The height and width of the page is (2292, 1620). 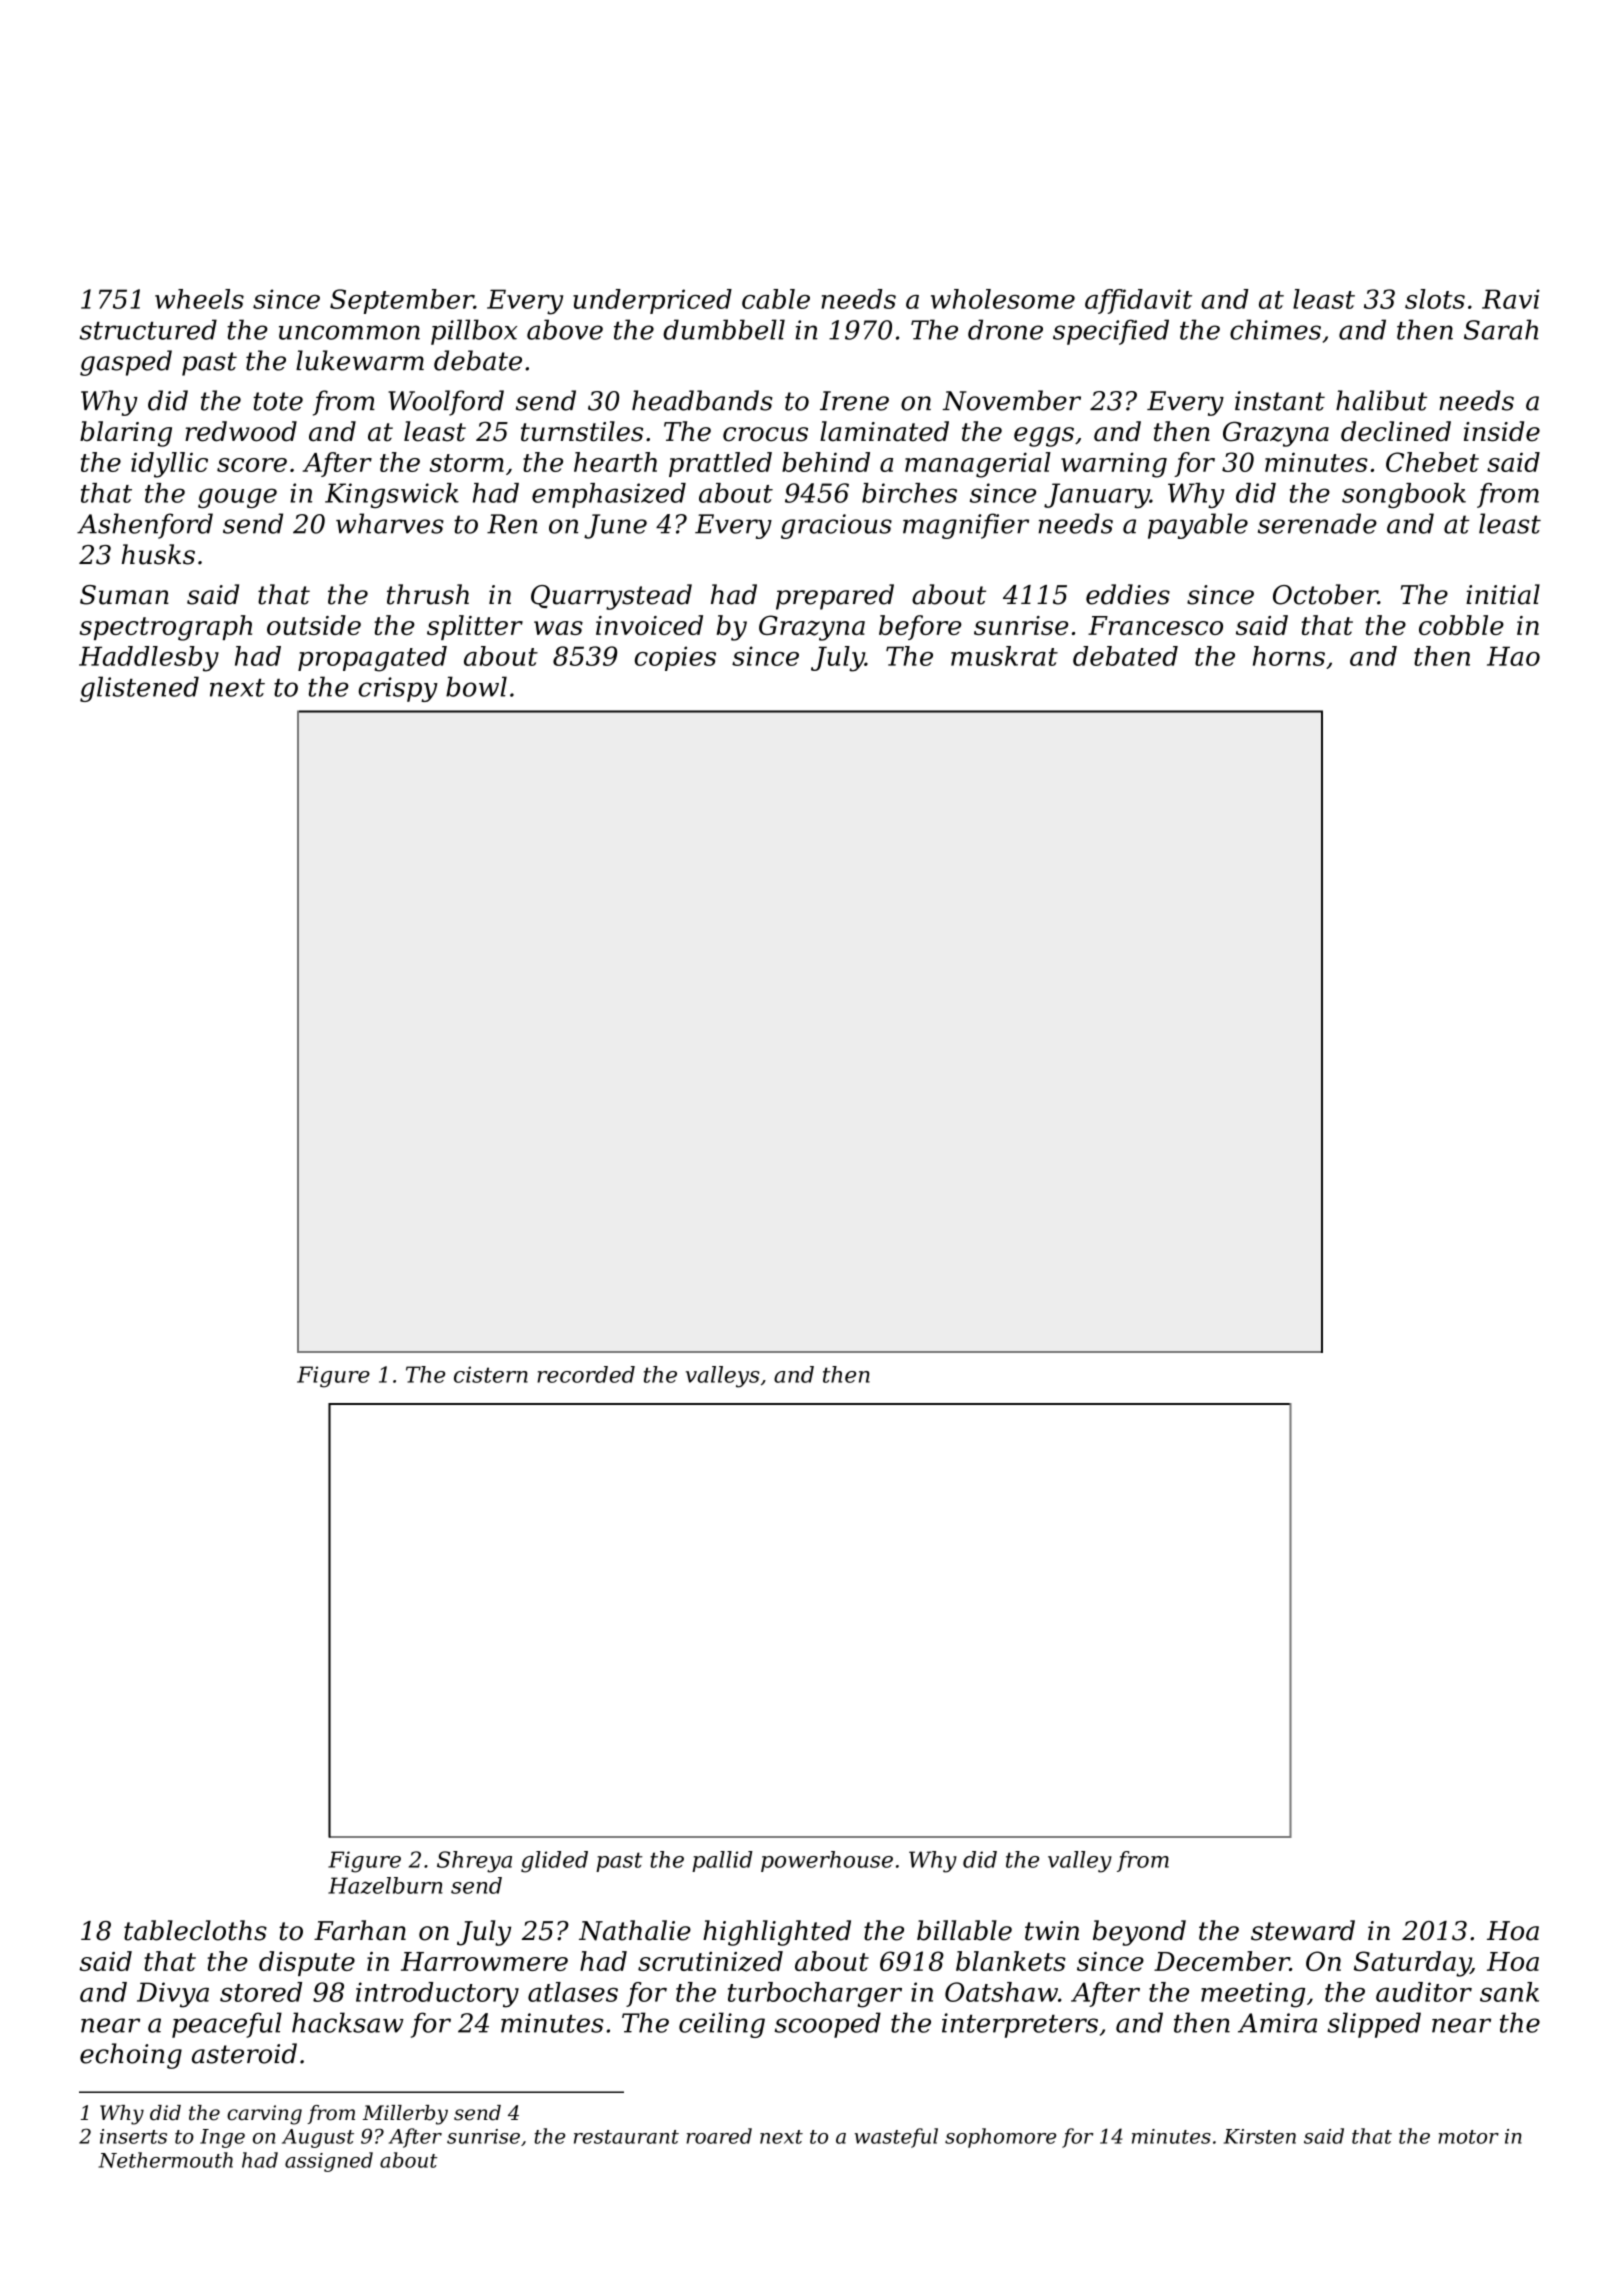 What do you see at coordinates (586, 1374) in the page?
I see `recorded` at bounding box center [586, 1374].
